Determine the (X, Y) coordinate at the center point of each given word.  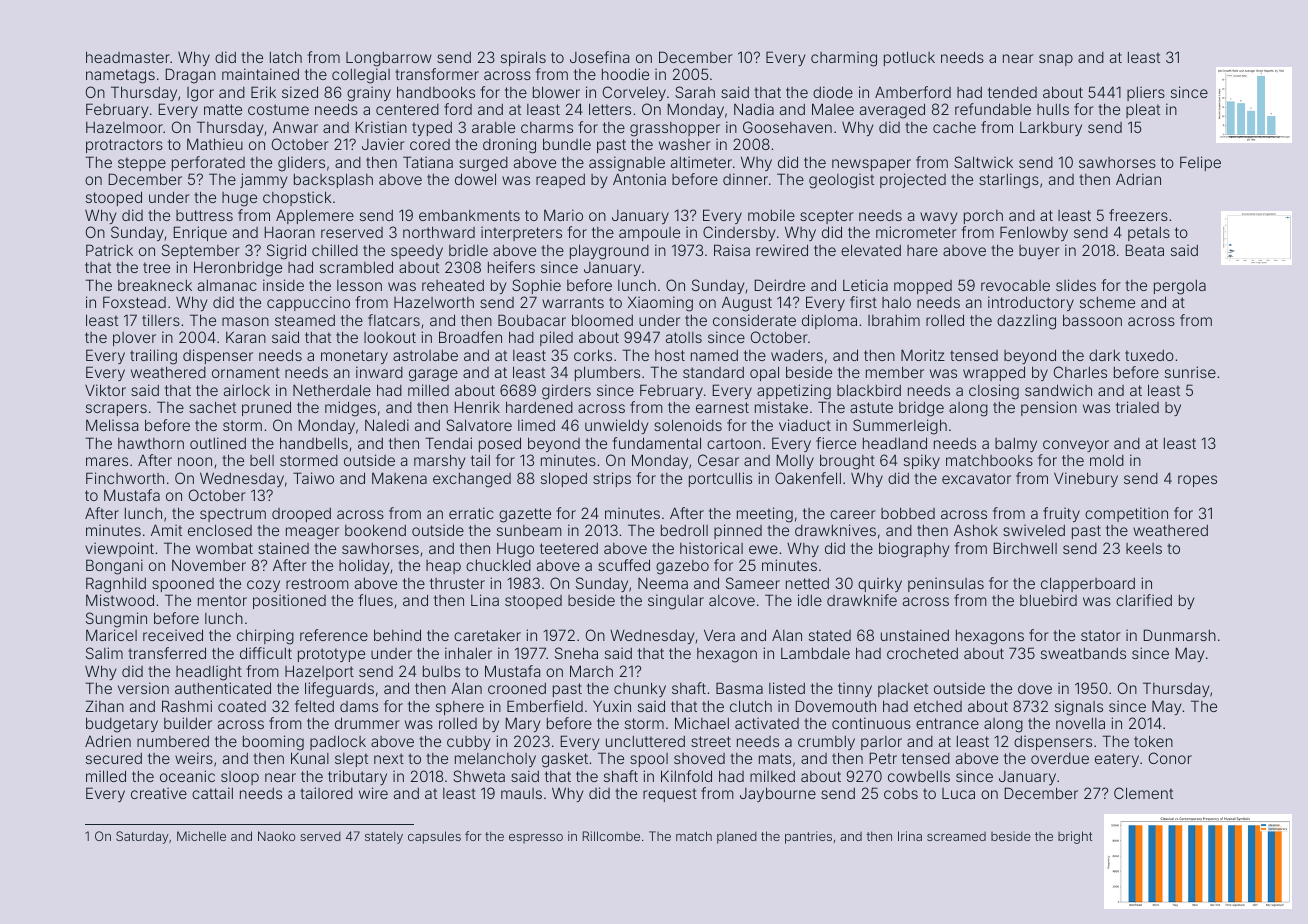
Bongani (114, 567)
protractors (124, 146)
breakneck (155, 285)
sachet (212, 407)
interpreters (521, 233)
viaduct (805, 425)
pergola (1180, 287)
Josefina (599, 57)
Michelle (201, 836)
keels (1144, 548)
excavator (976, 478)
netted (807, 583)
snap (1056, 60)
